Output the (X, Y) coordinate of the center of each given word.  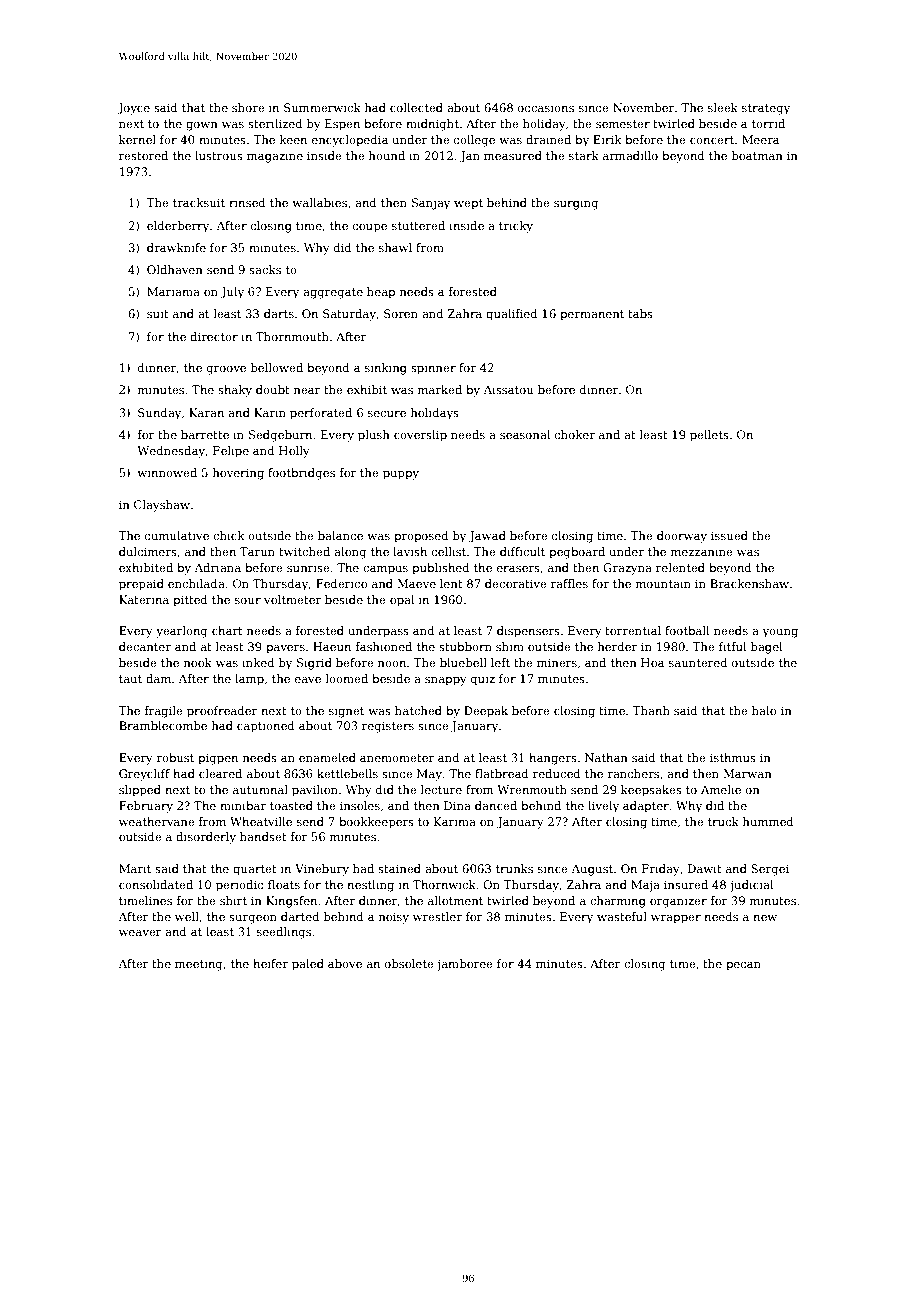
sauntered (698, 662)
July (232, 293)
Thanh (651, 710)
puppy (401, 475)
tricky (516, 227)
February (146, 807)
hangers (553, 759)
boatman (757, 155)
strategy (766, 109)
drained (548, 139)
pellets (709, 436)
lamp (249, 680)
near (307, 391)
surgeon (253, 919)
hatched (418, 710)
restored (143, 155)
